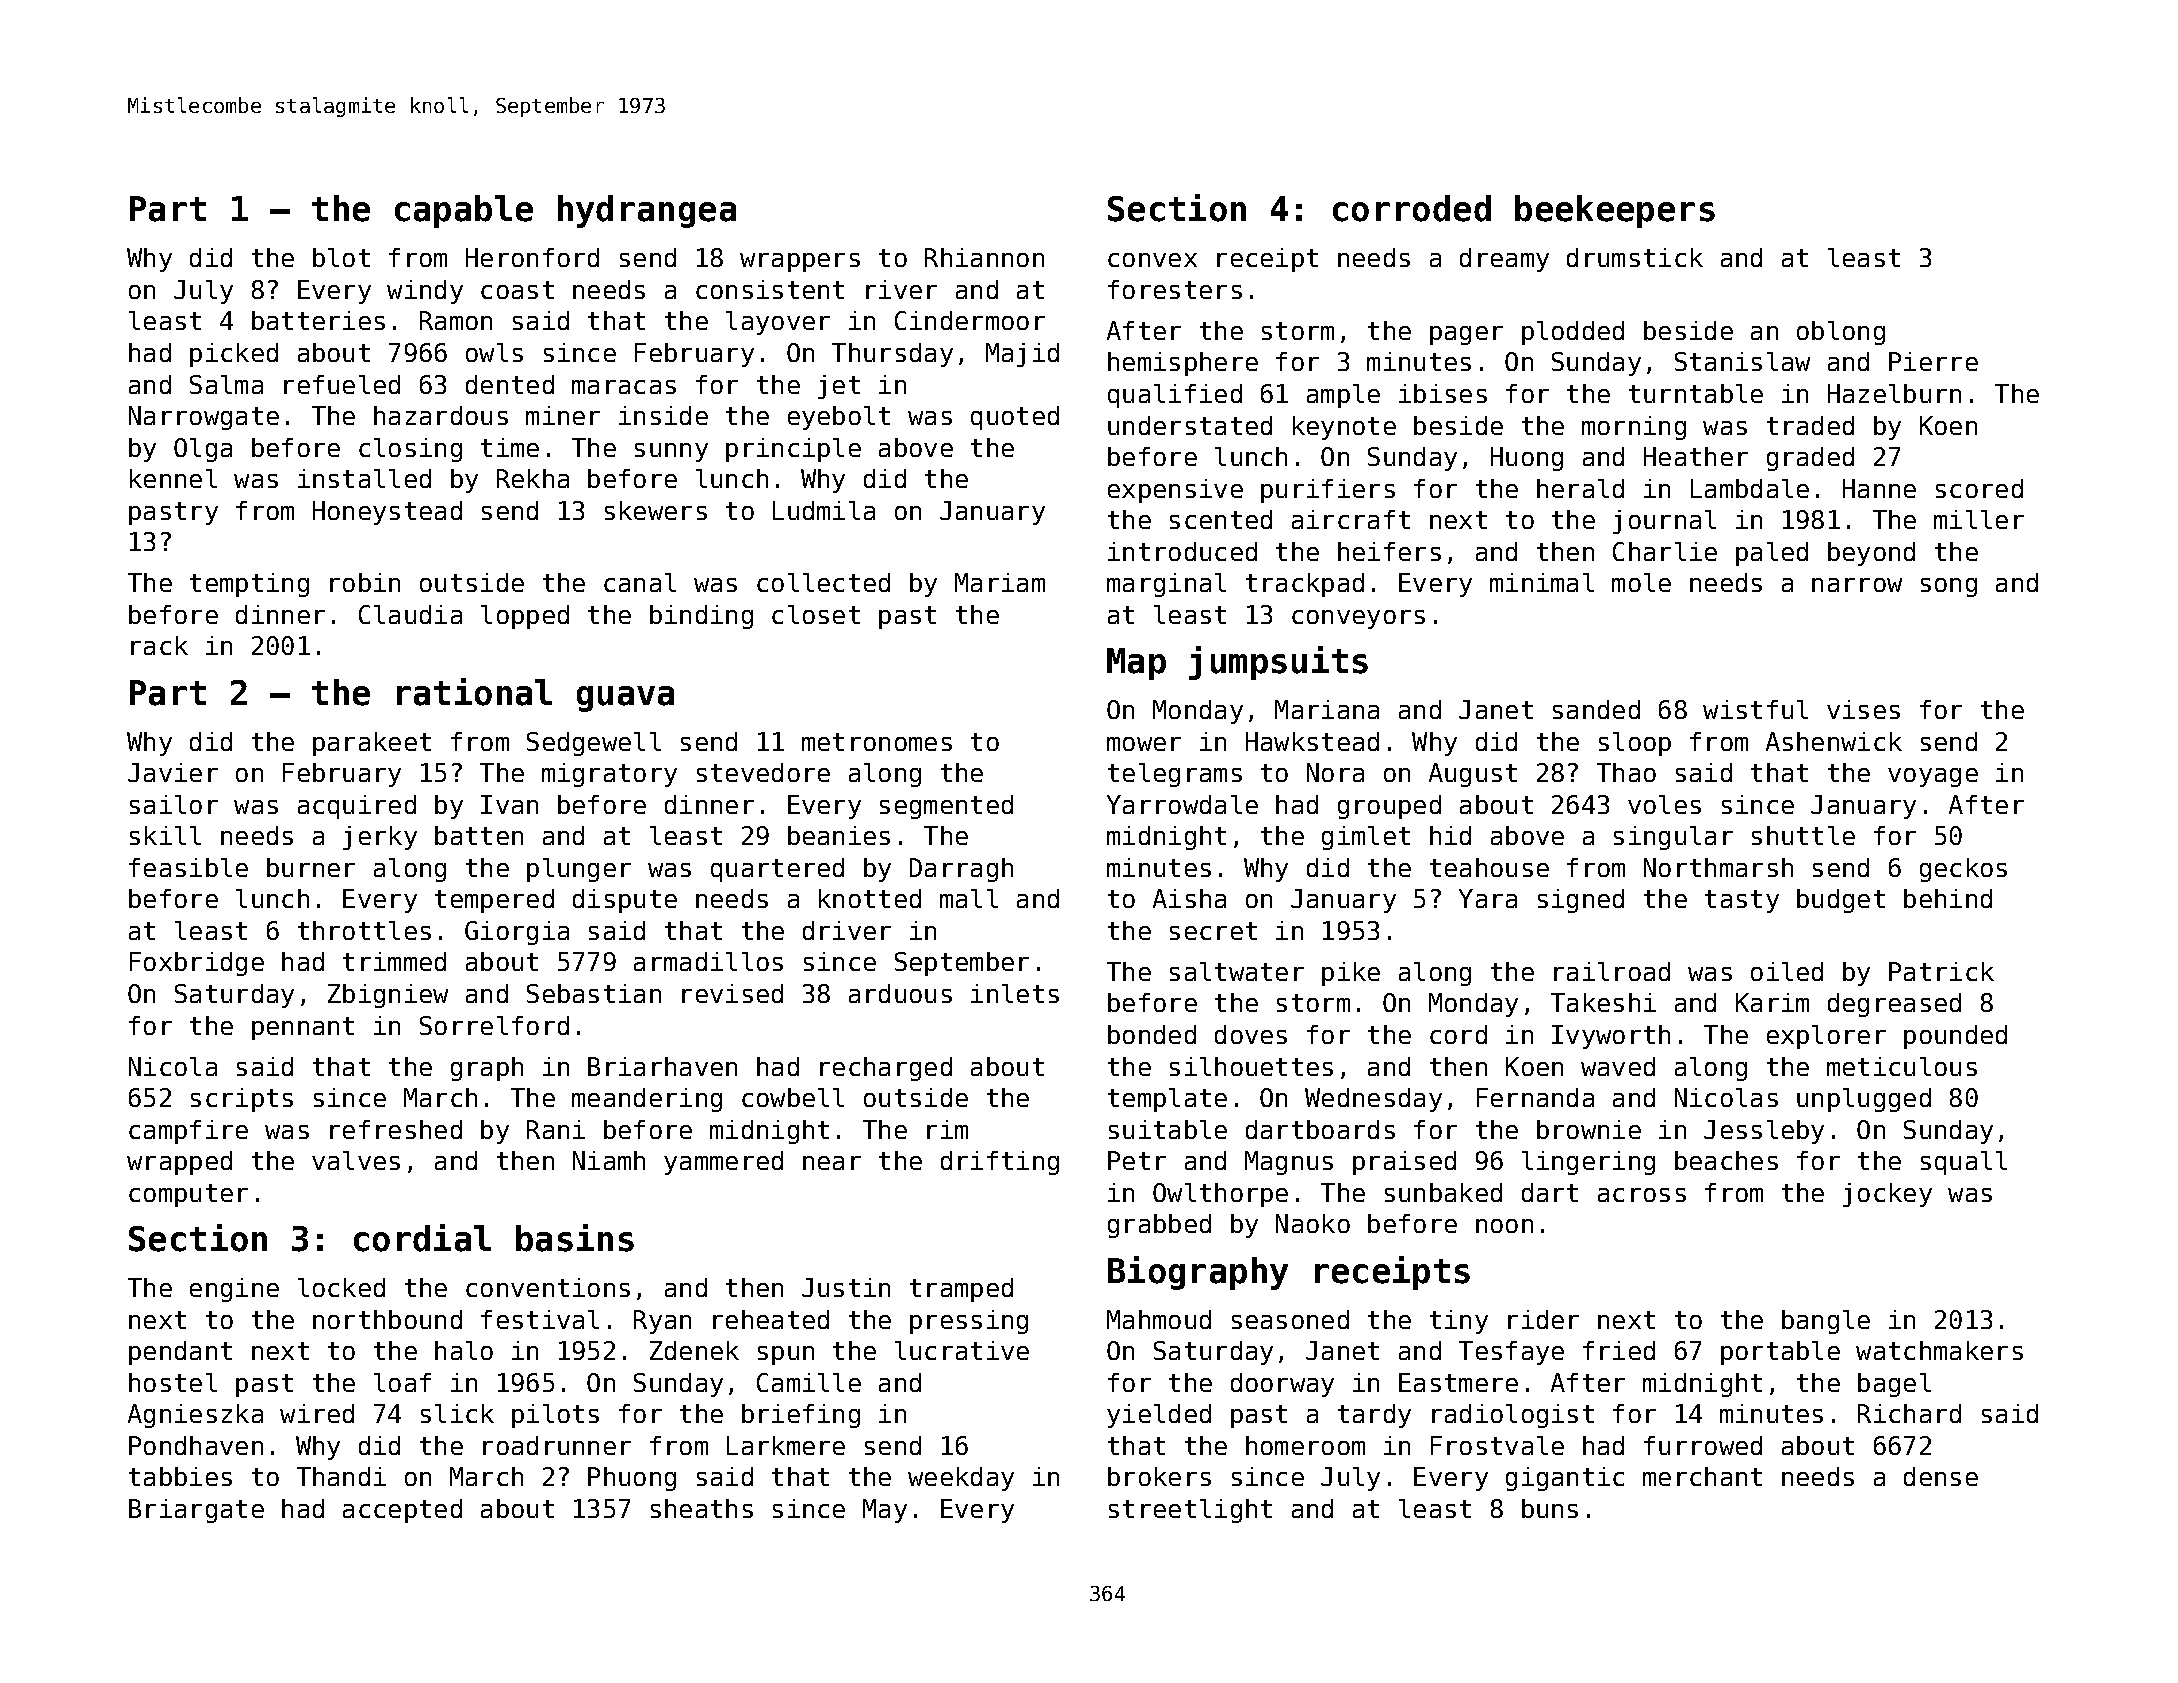 The image size is (2178, 1683). What do you see at coordinates (494, 352) in the screenshot?
I see `owls` at bounding box center [494, 352].
